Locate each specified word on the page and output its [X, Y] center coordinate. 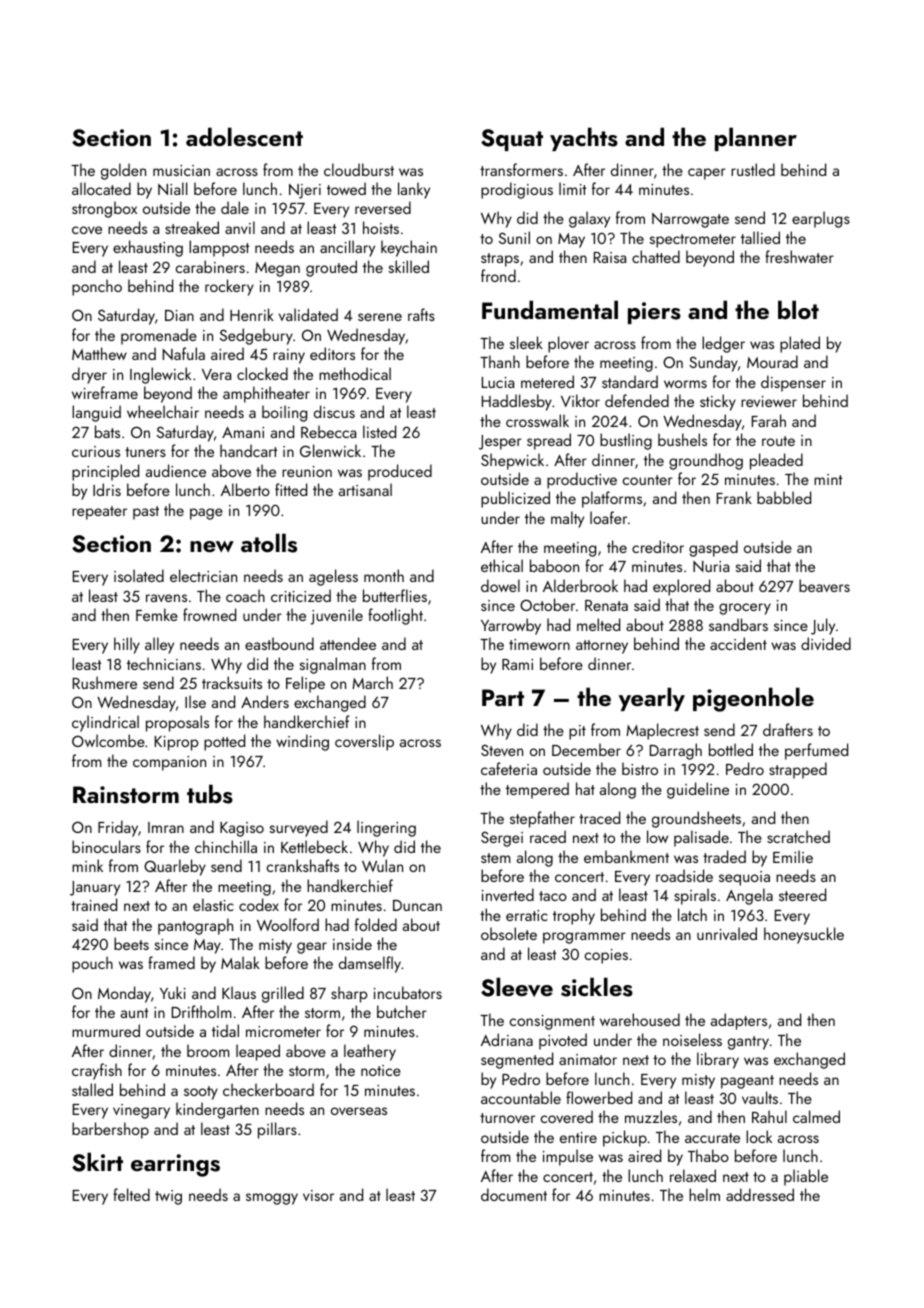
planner [756, 139]
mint [828, 479]
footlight [395, 616]
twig [168, 1197]
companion [169, 763]
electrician [203, 575]
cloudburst [359, 169]
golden [123, 171]
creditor [658, 546]
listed [379, 431]
